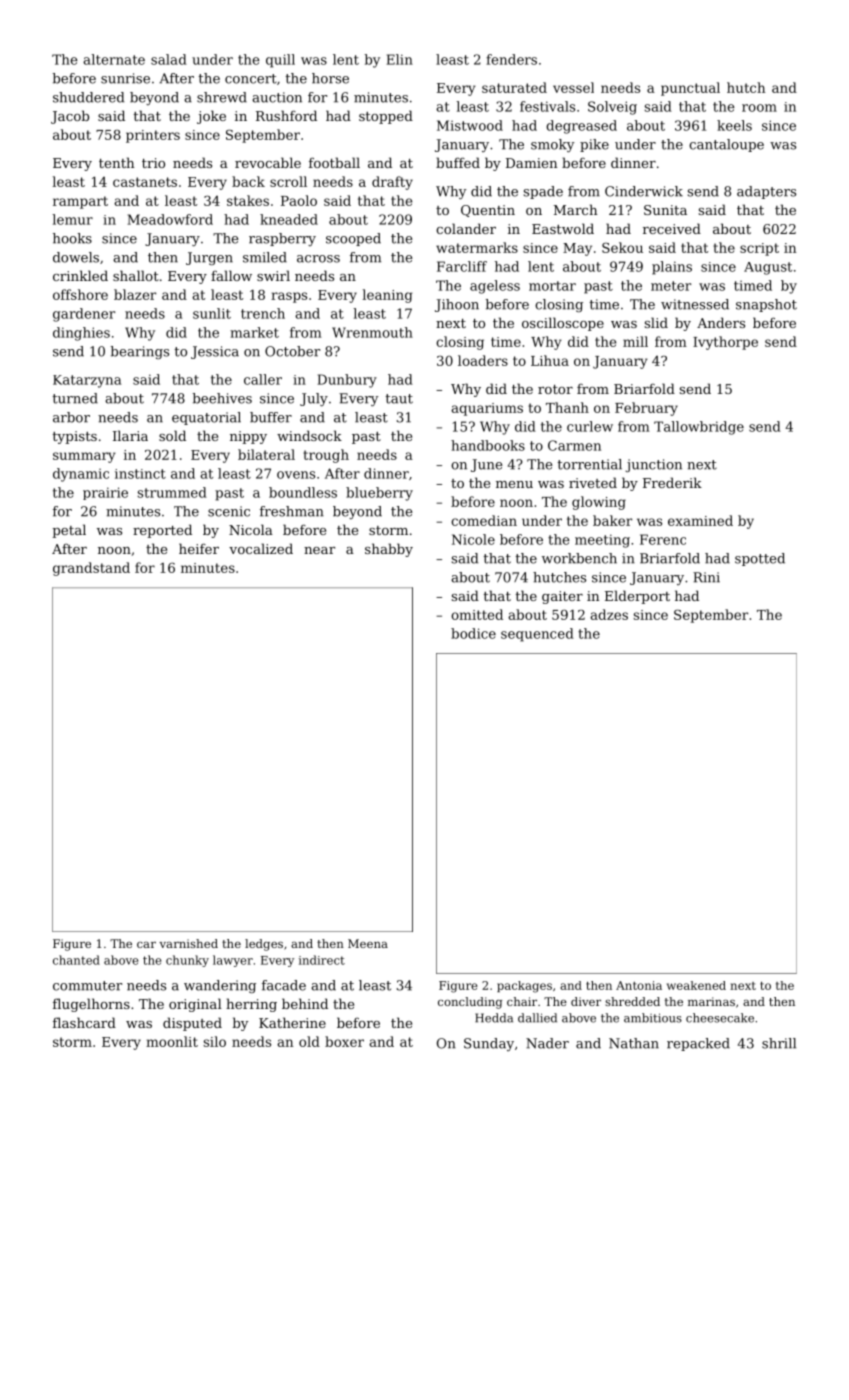 This screenshot has height=1400, width=849. Describe the element at coordinates (590, 426) in the screenshot. I see `curlew` at that location.
